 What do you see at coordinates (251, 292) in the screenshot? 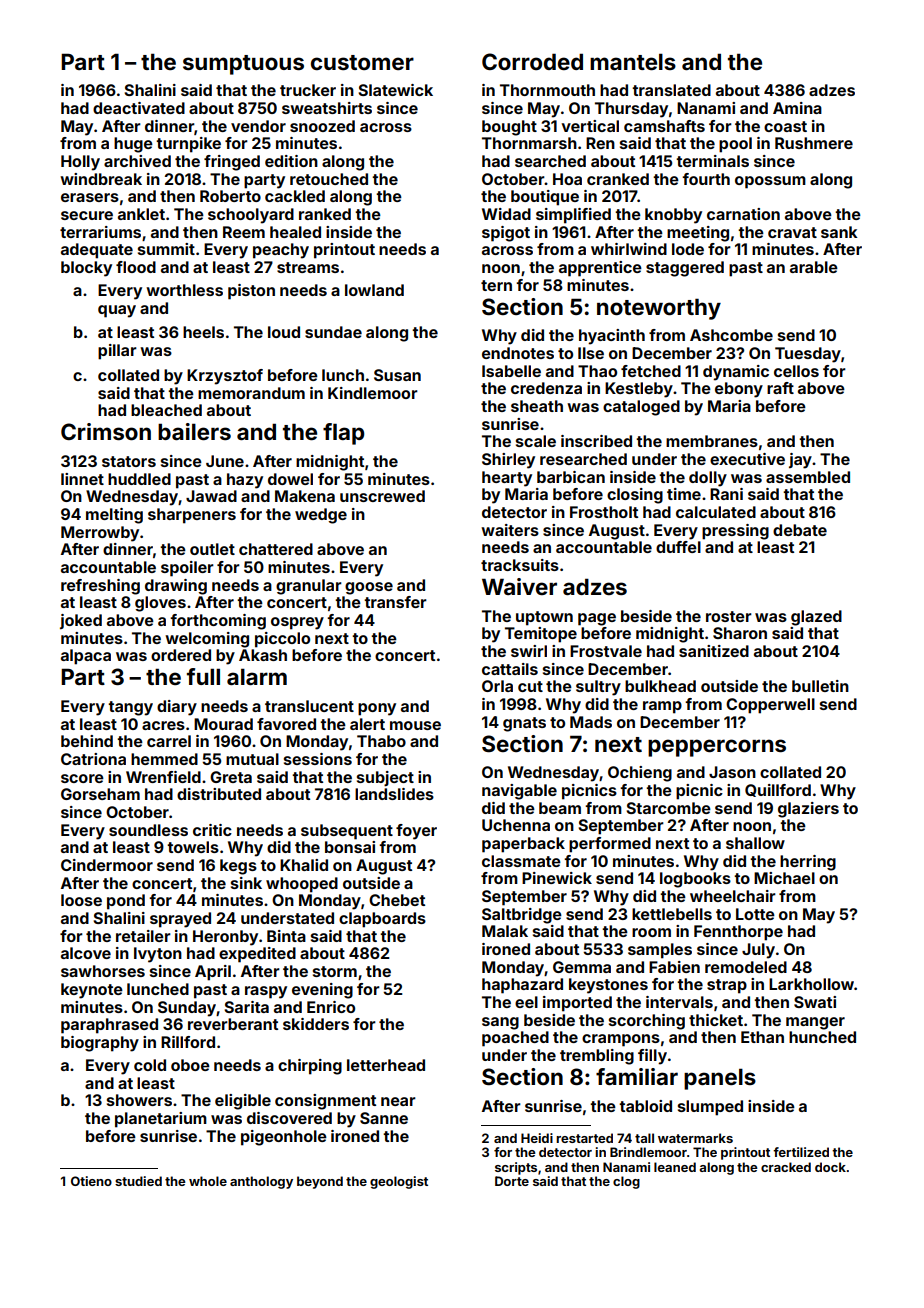
I see `piston` at bounding box center [251, 292].
